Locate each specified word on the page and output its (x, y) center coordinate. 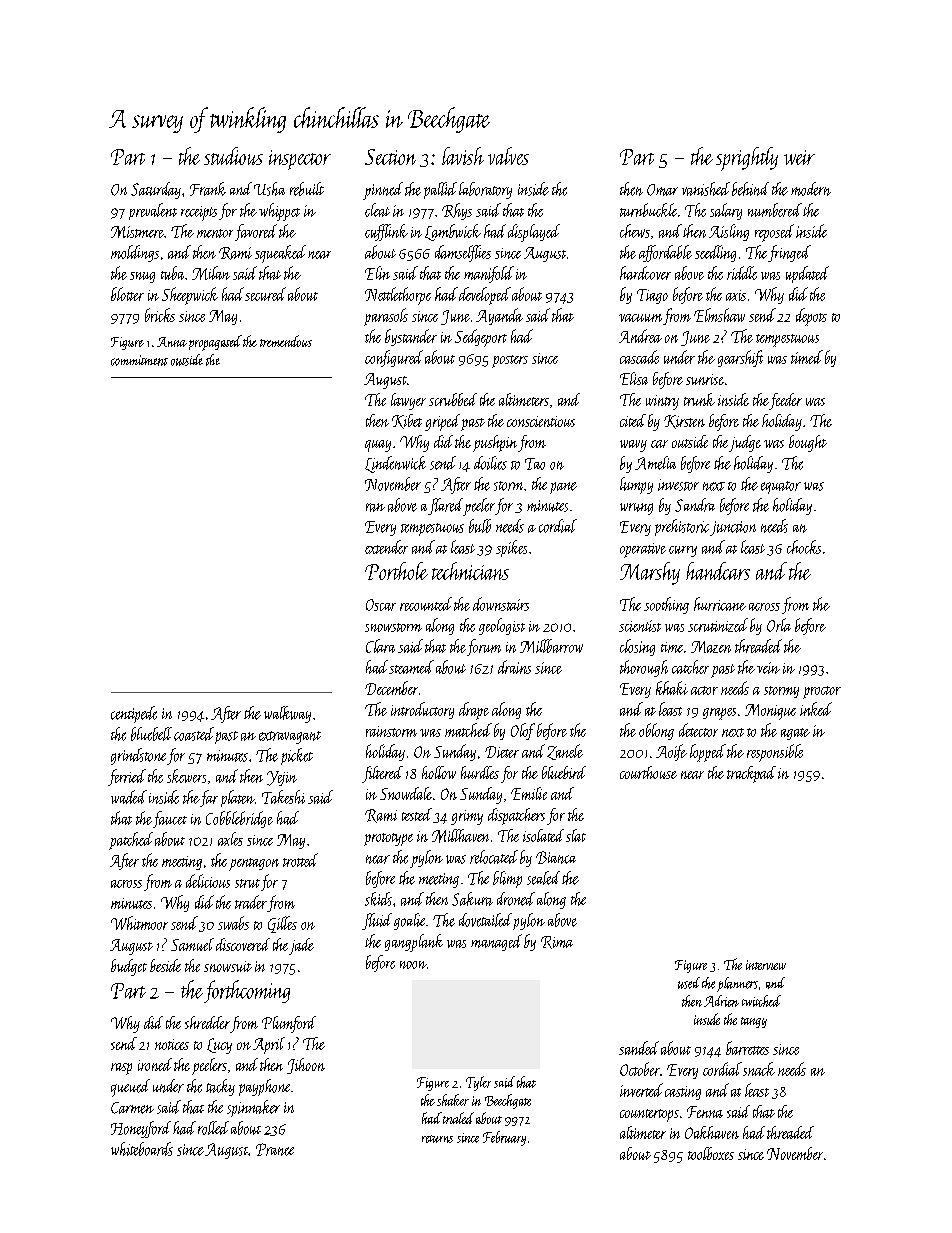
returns (437, 1139)
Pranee (275, 1149)
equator (781, 487)
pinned (383, 191)
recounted (426, 604)
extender (386, 547)
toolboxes (711, 1153)
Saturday (156, 190)
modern (811, 189)
